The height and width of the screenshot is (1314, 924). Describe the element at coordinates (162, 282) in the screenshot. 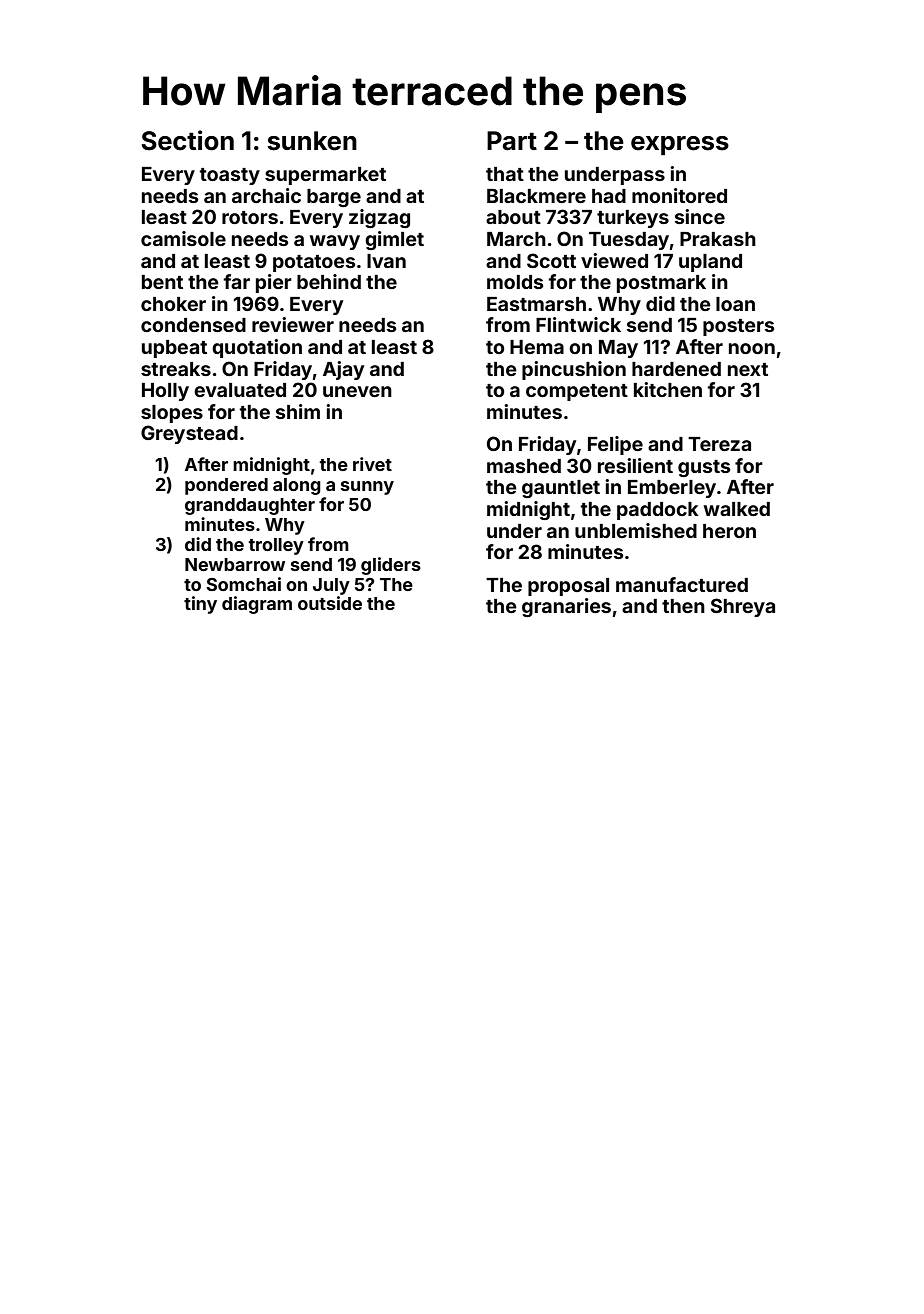

I see `bent` at that location.
